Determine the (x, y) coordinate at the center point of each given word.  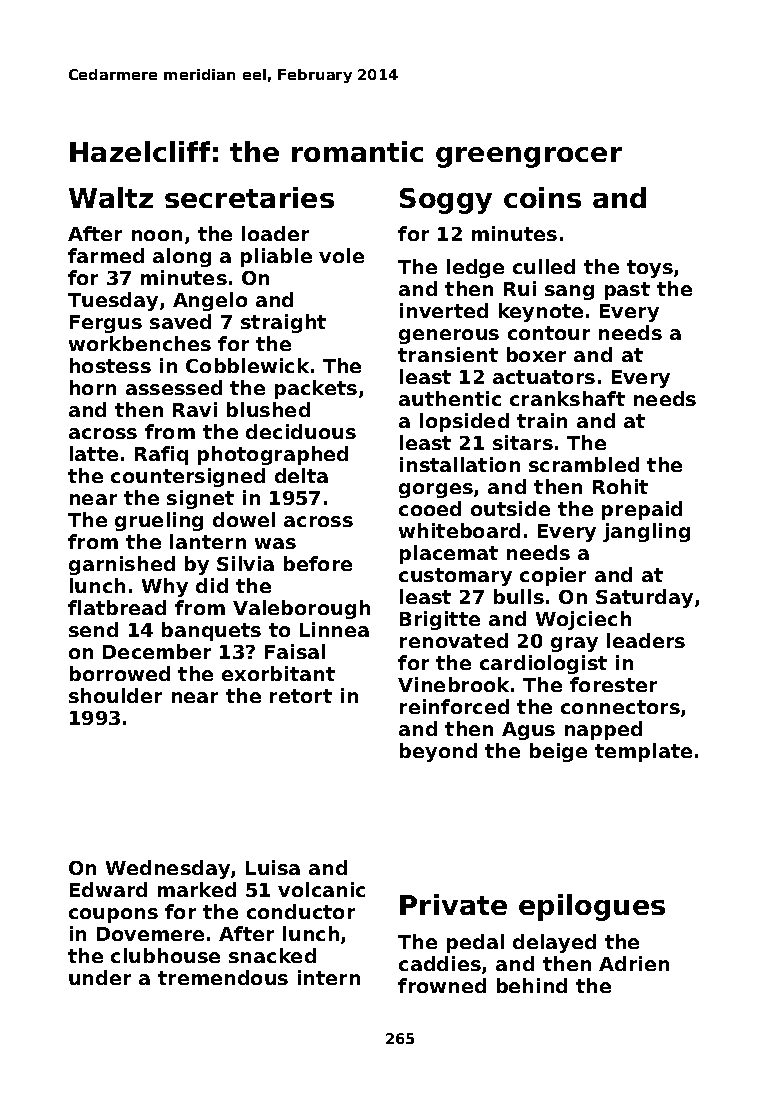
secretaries (249, 197)
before (318, 563)
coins (542, 197)
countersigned (188, 477)
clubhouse (165, 955)
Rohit (620, 486)
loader (275, 233)
